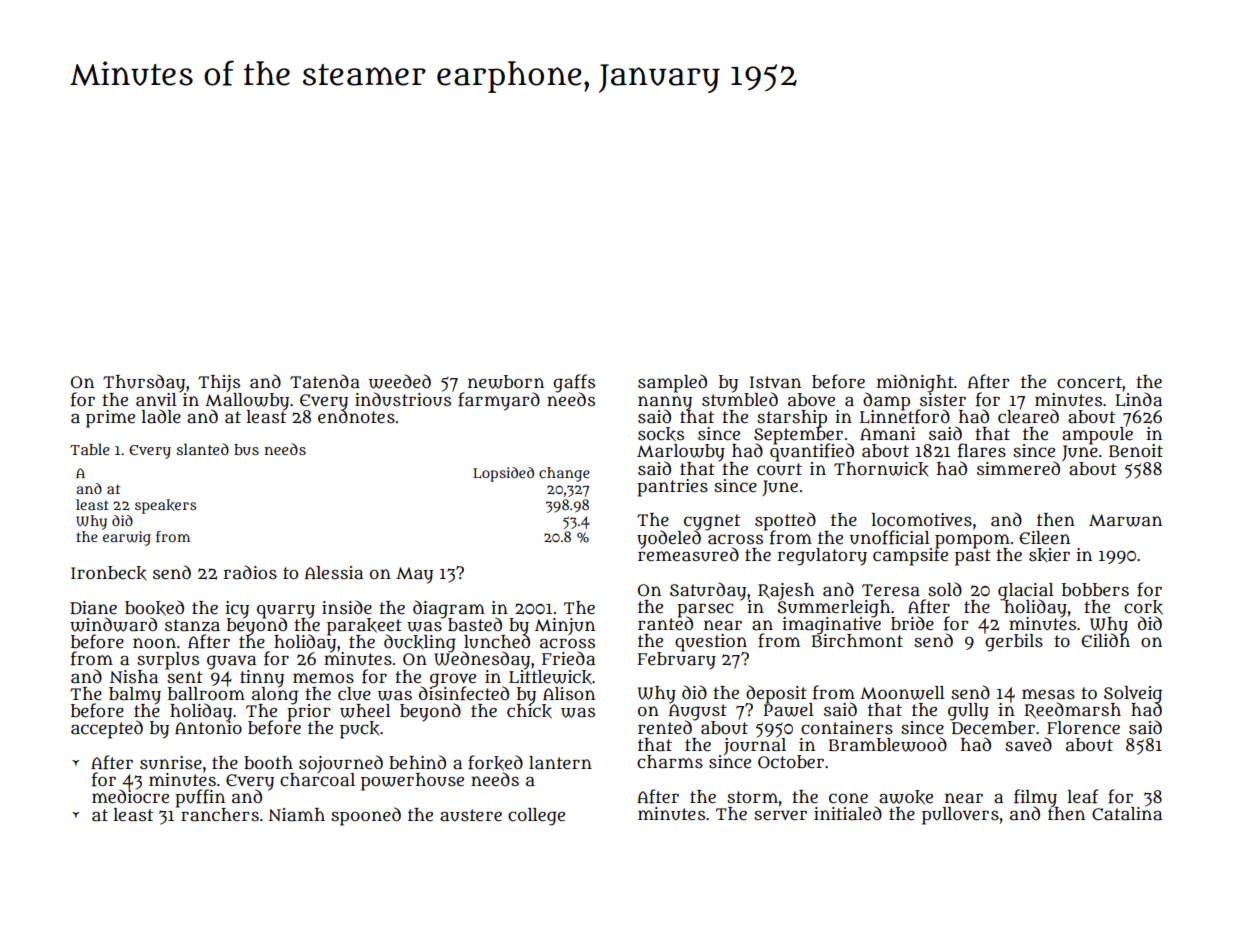 Image resolution: width=1233 pixels, height=952 pixels. I want to click on accepted, so click(107, 729).
